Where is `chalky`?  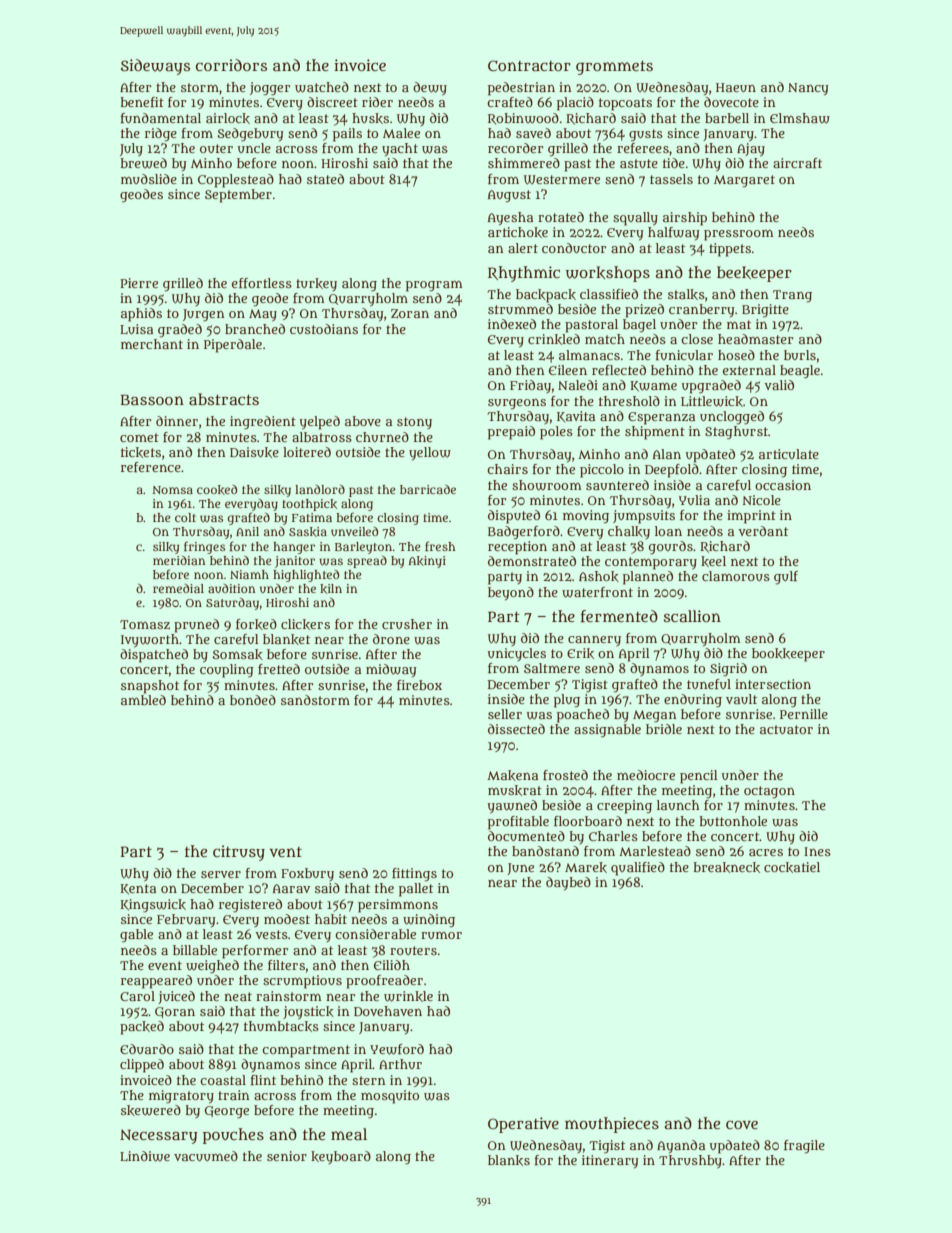 chalky is located at coordinates (629, 532).
